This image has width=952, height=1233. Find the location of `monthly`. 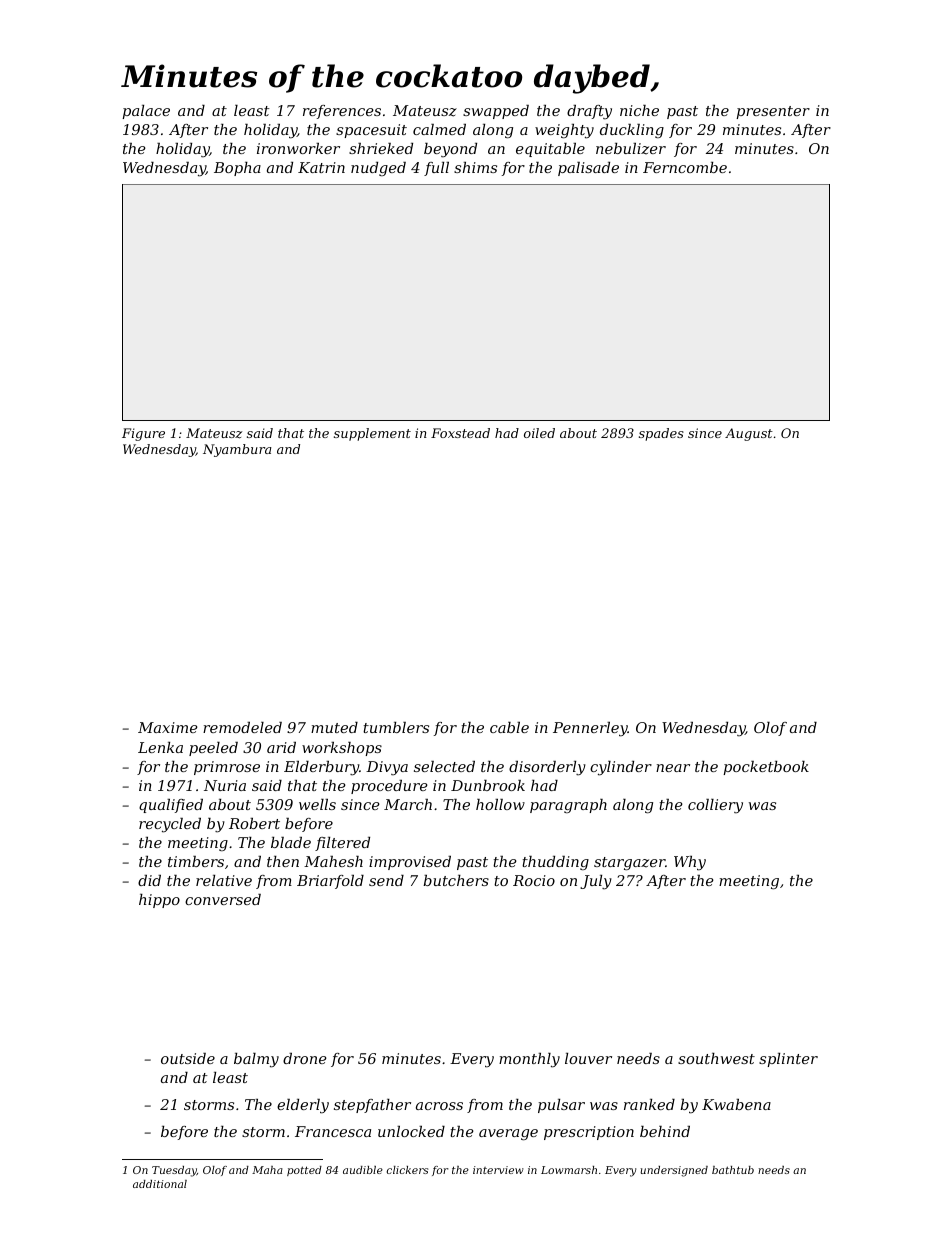

monthly is located at coordinates (529, 1060).
